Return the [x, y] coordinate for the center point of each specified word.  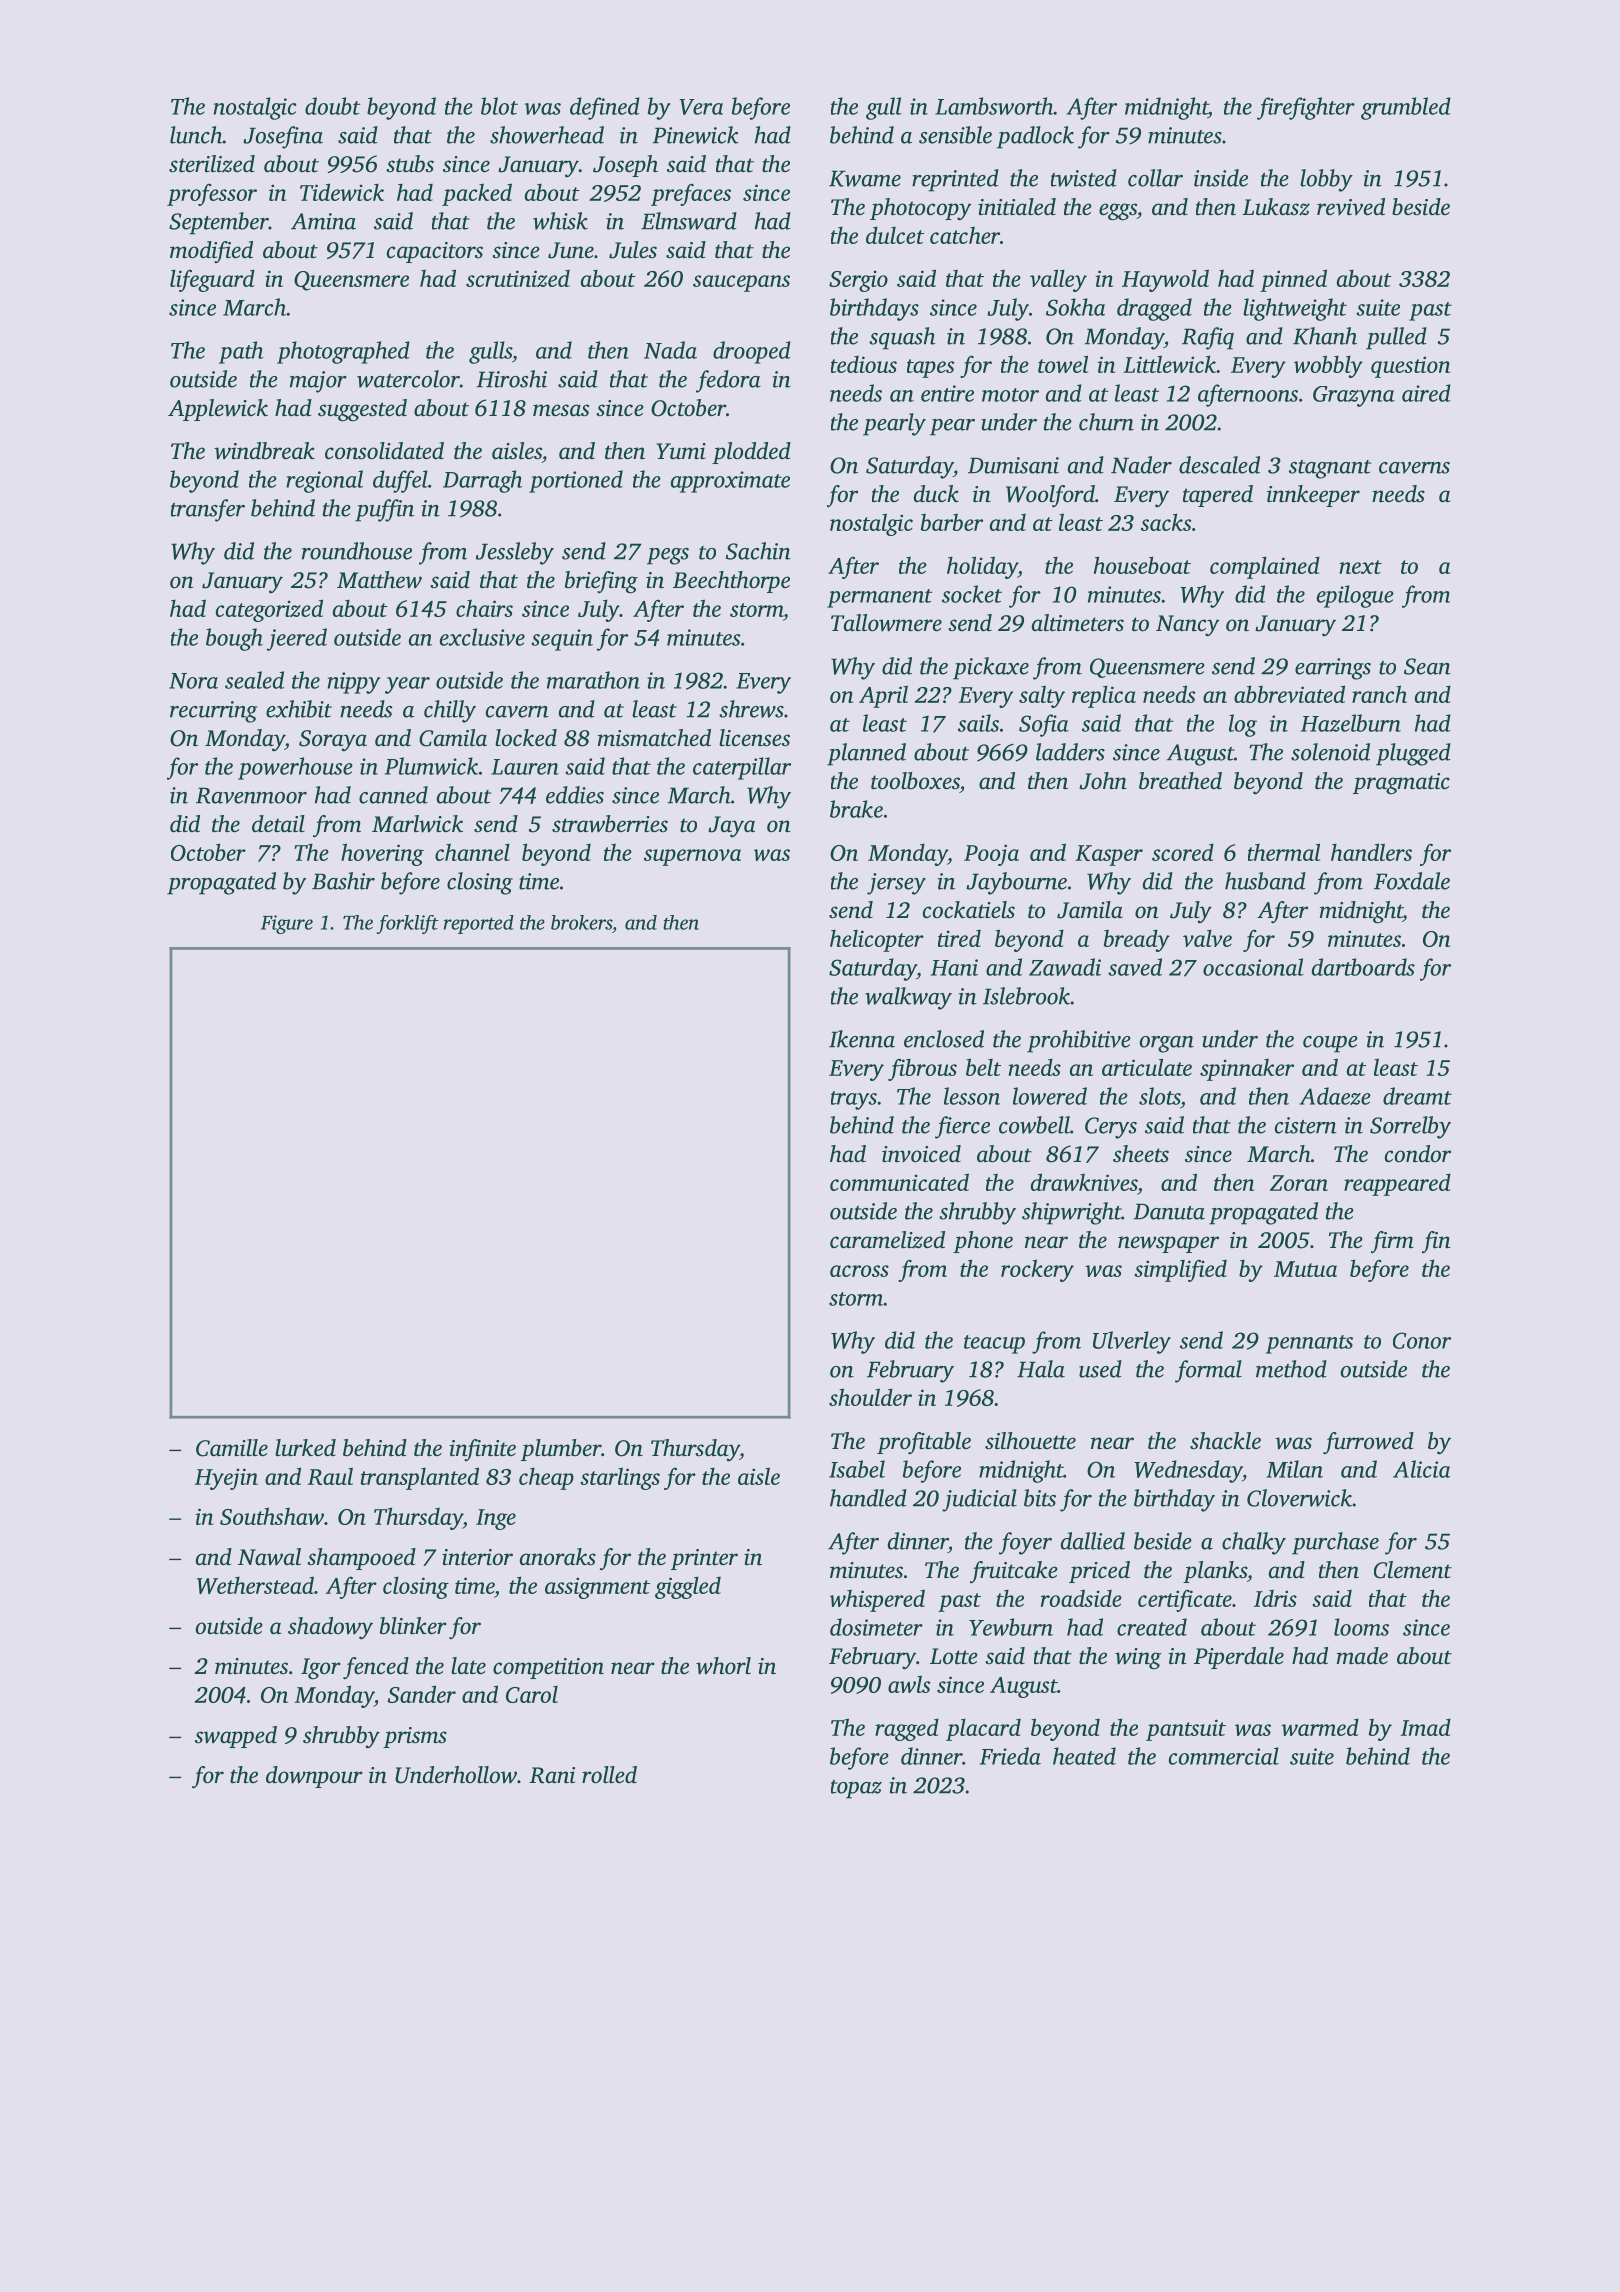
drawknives [1084, 1182]
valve [1207, 938]
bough [234, 639]
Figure [287, 924]
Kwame [865, 178]
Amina [323, 221]
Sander [421, 1694]
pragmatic [1401, 784]
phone [983, 1242]
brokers [581, 922]
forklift [408, 924]
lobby [1326, 180]
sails [978, 723]
